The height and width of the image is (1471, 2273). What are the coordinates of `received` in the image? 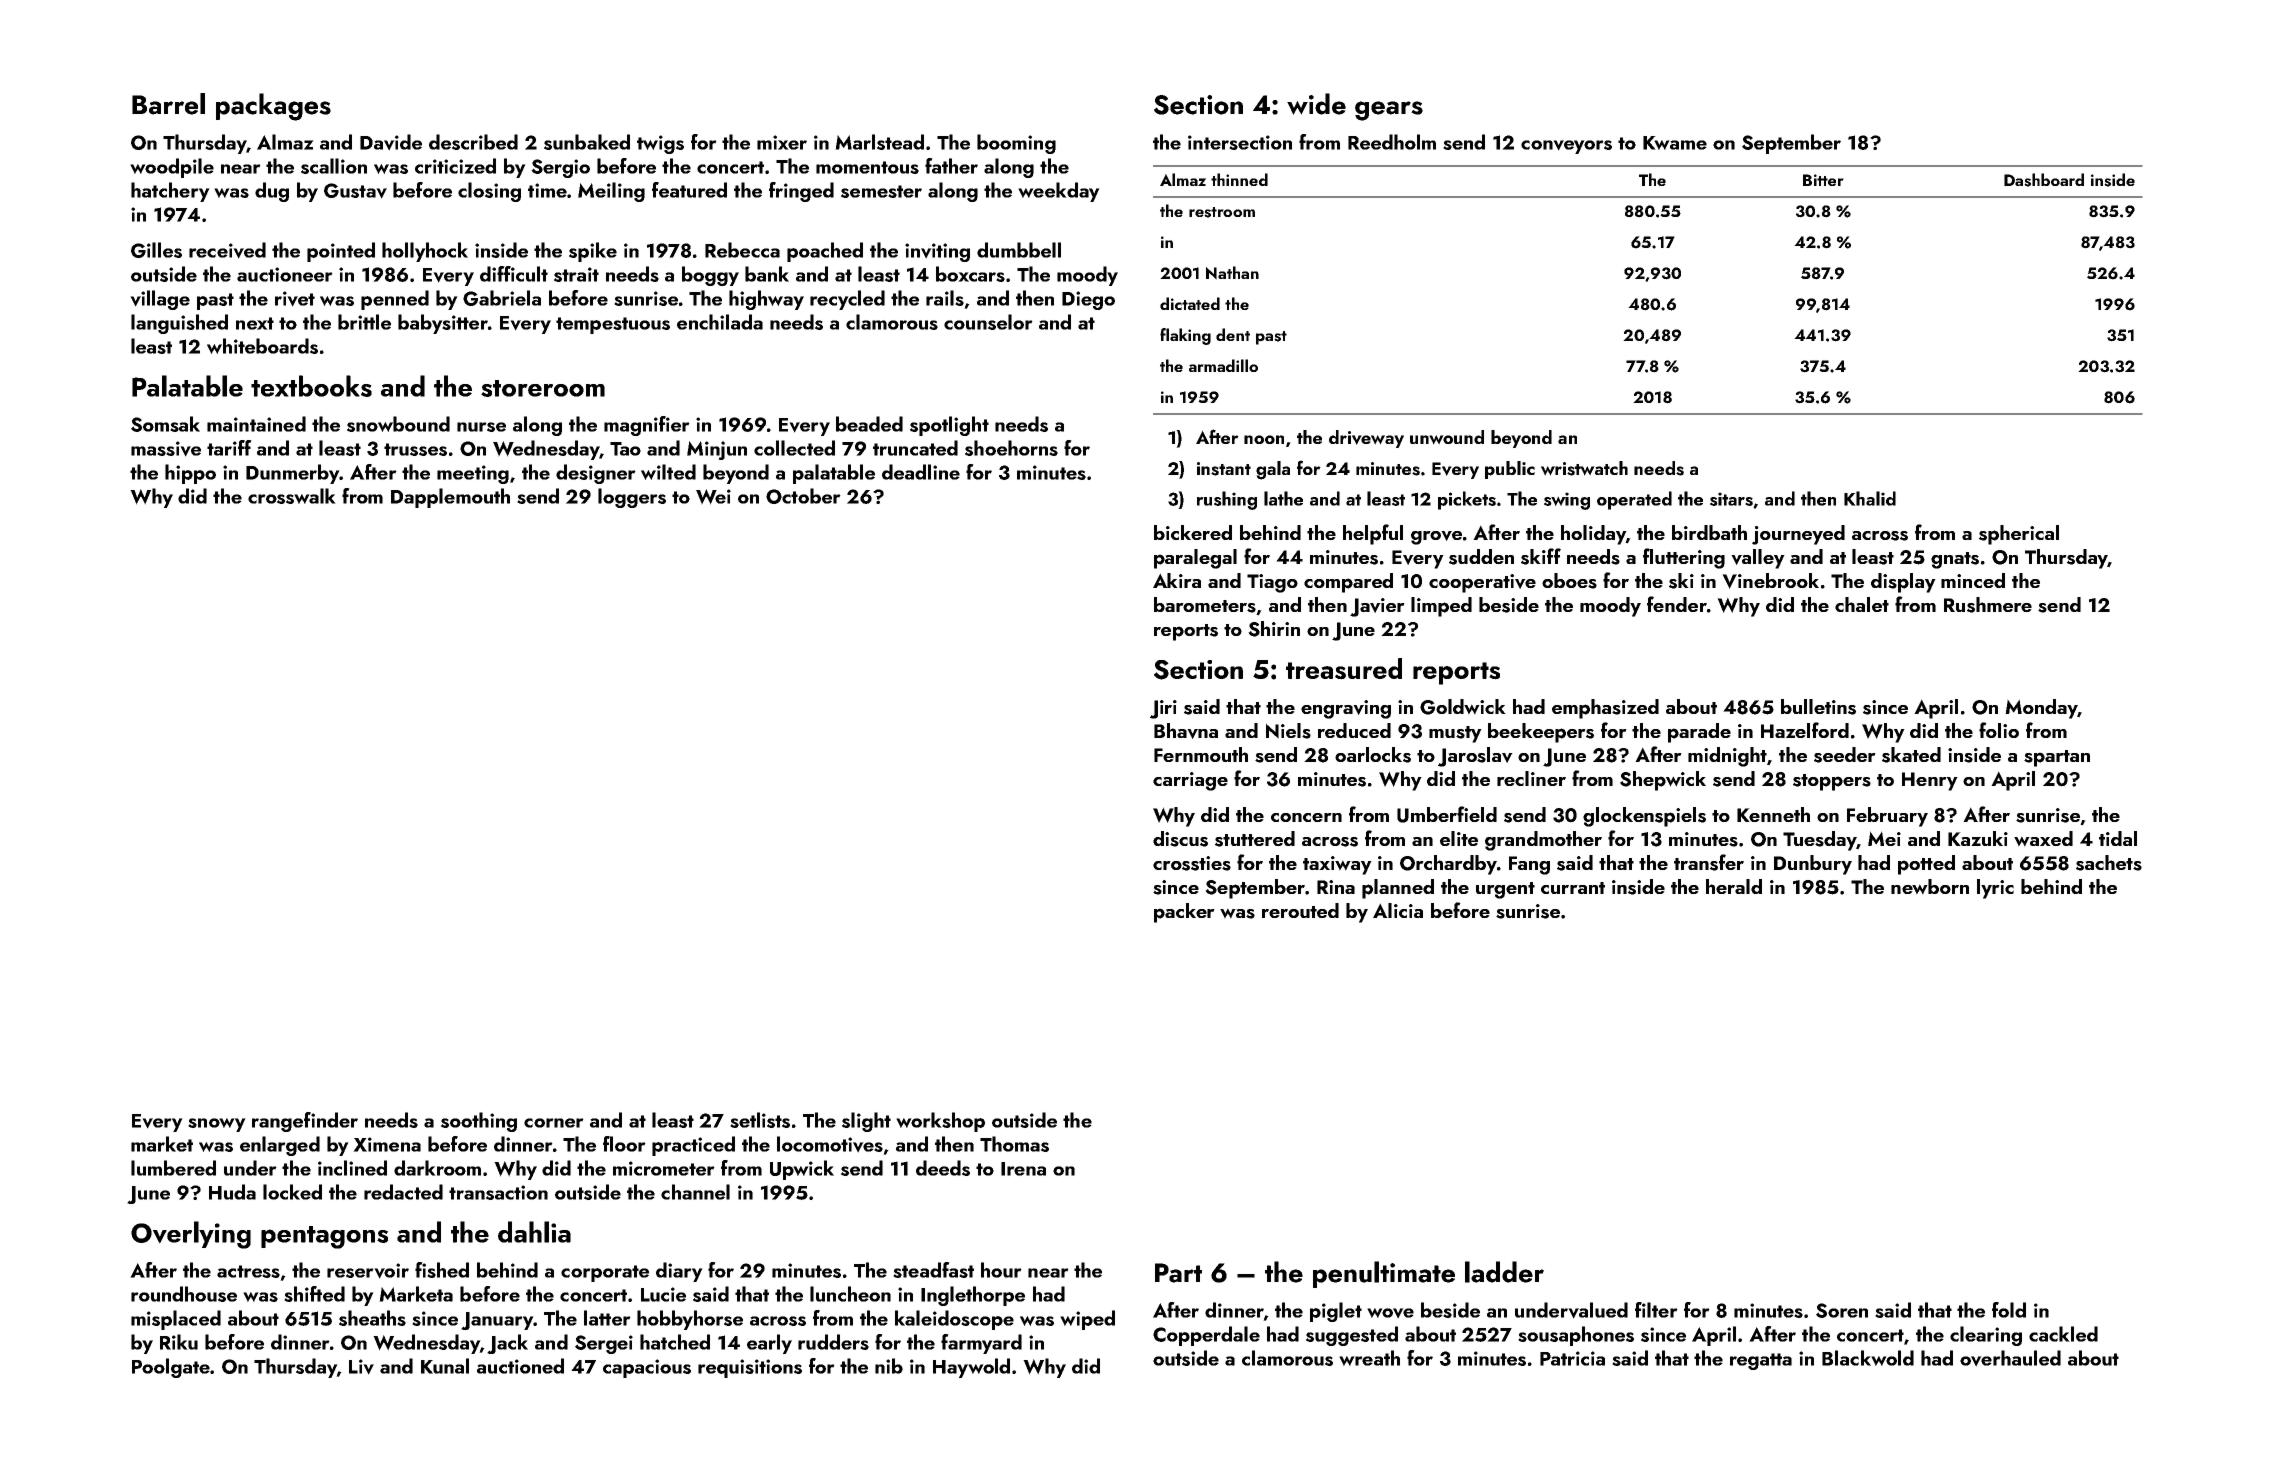 It's located at (227, 250).
